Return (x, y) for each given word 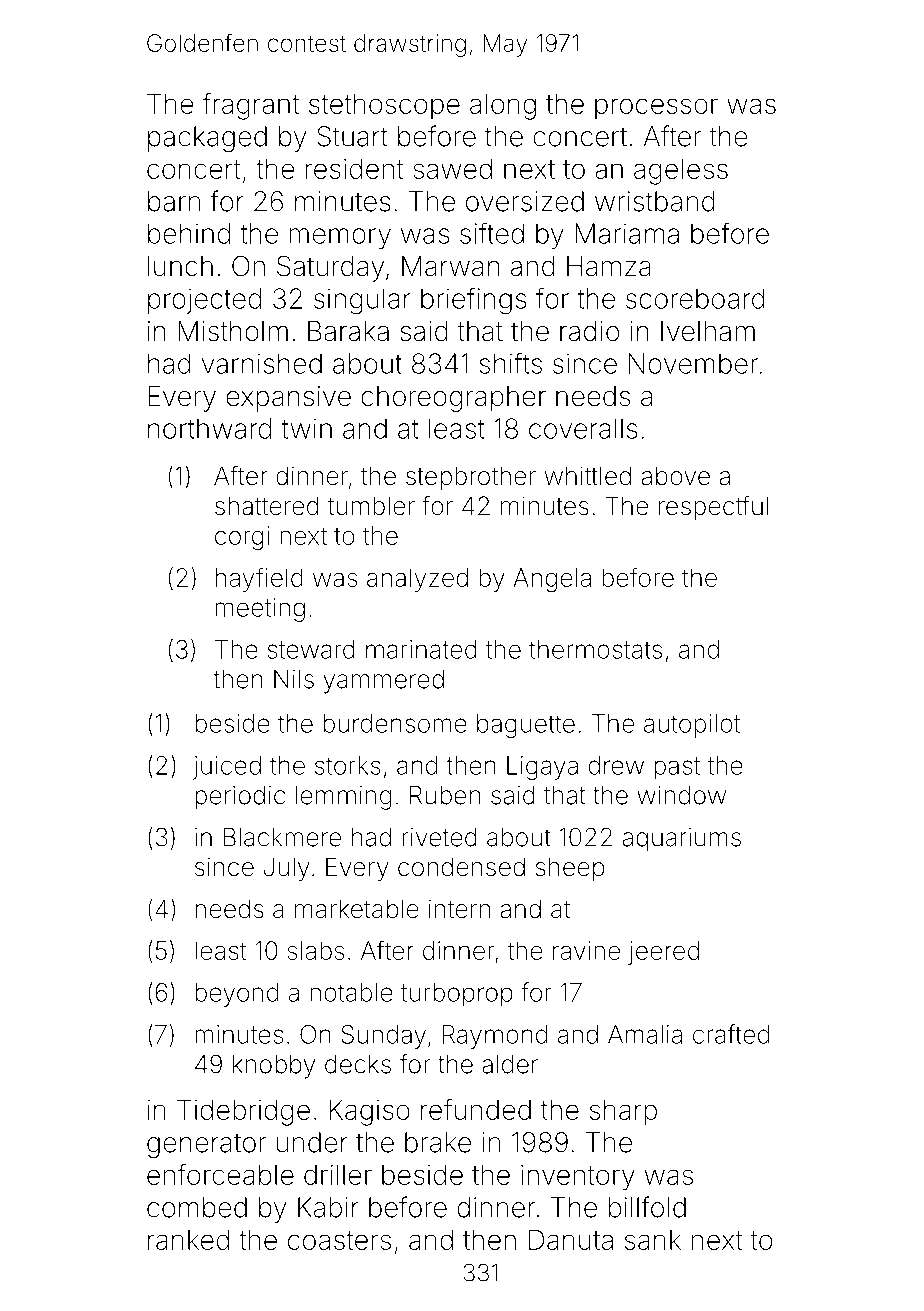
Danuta (571, 1239)
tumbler (371, 506)
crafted (731, 1034)
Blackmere (282, 837)
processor (656, 109)
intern (459, 909)
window (681, 795)
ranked (188, 1239)
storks (348, 765)
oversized (525, 201)
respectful (713, 508)
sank (653, 1240)
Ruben (445, 795)
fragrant (250, 106)
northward (209, 428)
